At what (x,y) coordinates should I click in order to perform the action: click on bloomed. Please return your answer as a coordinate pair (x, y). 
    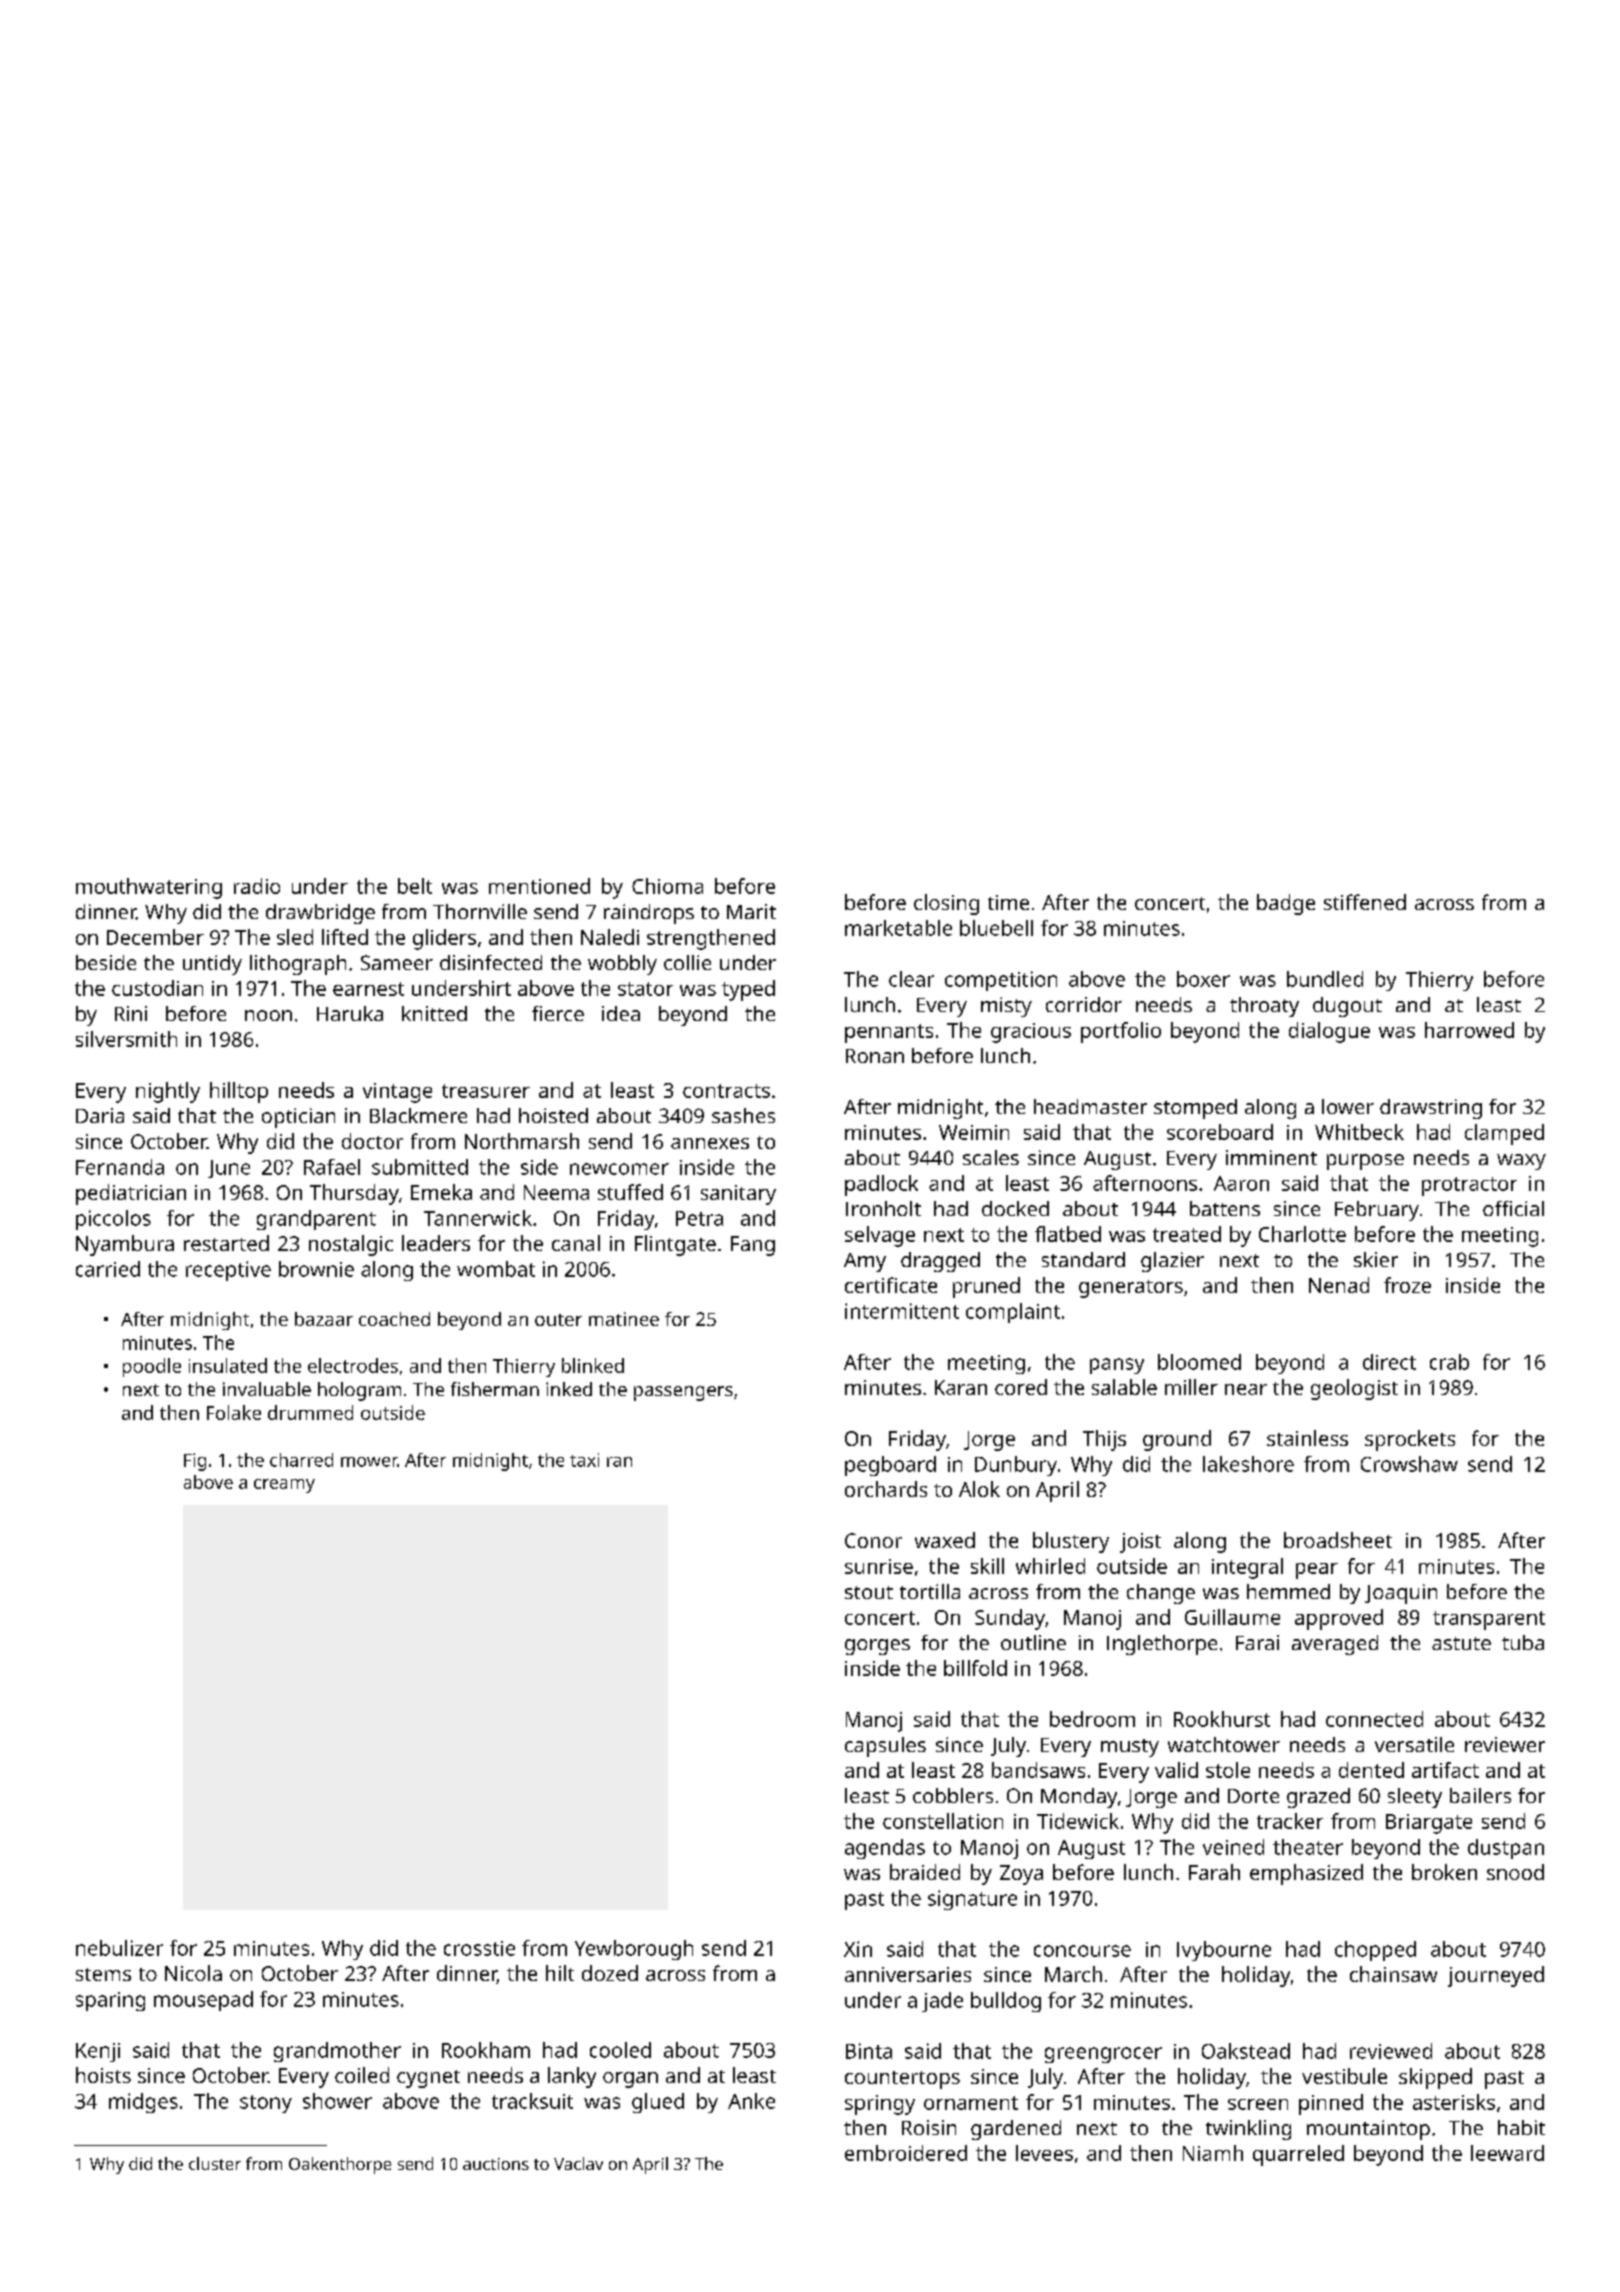
    Looking at the image, I should click on (1199, 1362).
